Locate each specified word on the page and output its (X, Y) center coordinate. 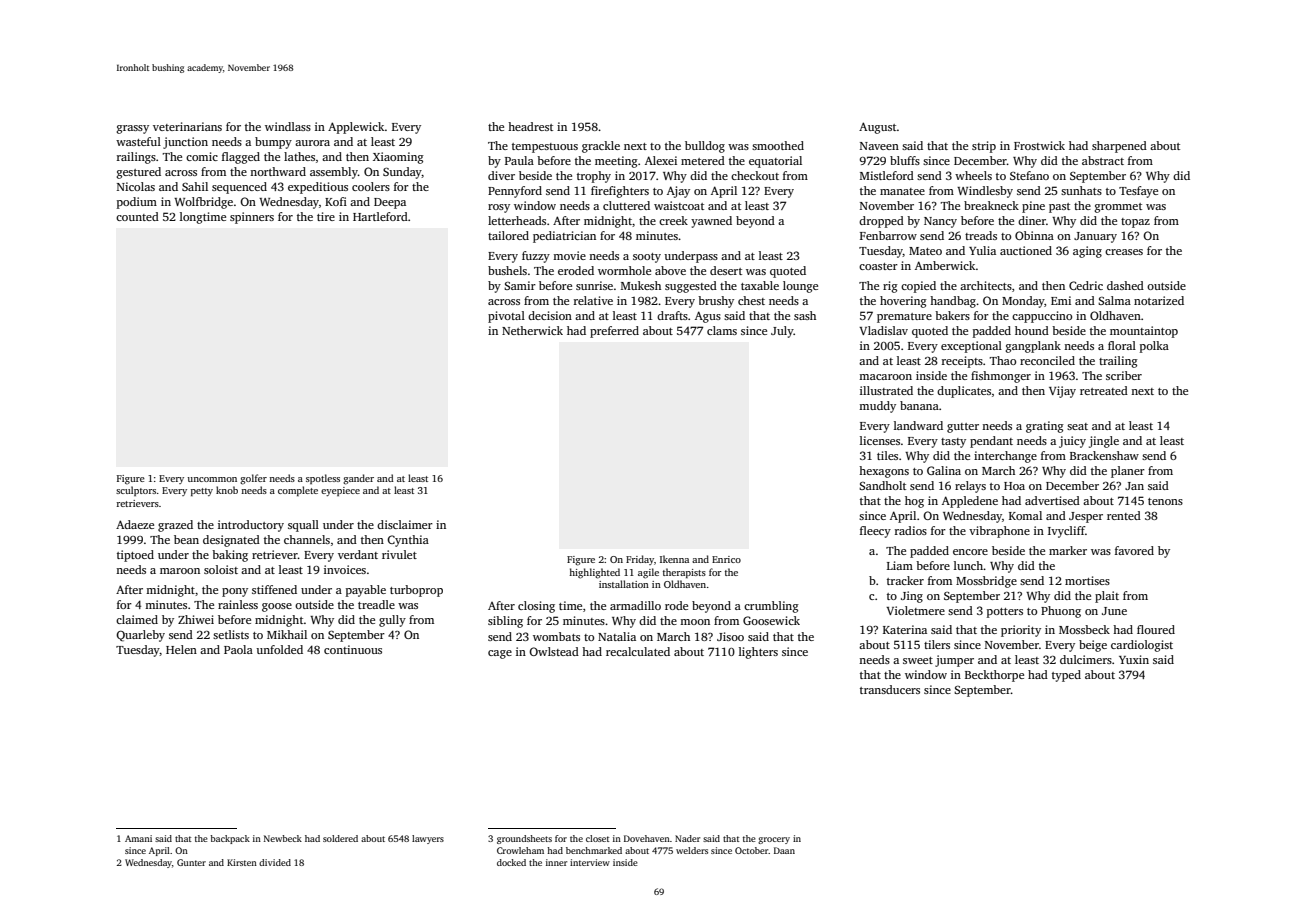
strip (984, 147)
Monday (1023, 302)
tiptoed (135, 556)
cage (500, 654)
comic (202, 156)
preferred (614, 332)
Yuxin (1134, 659)
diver (501, 175)
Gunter (191, 862)
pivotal (506, 317)
